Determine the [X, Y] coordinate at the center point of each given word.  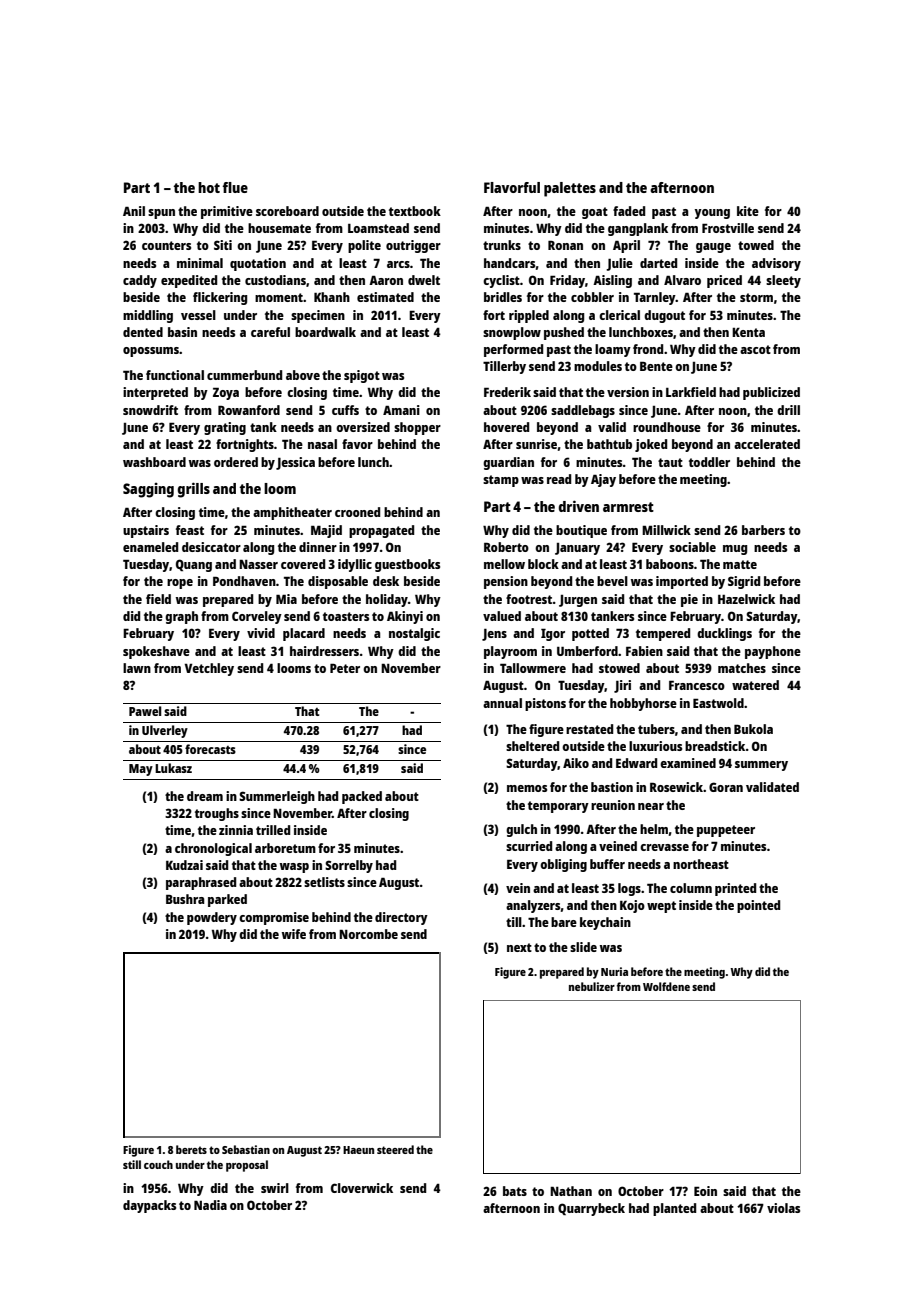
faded [629, 211]
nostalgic [414, 634]
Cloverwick [362, 1188]
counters [166, 245]
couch [158, 1164]
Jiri [622, 686]
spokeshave [156, 652]
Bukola [753, 729]
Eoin [705, 1191]
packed [362, 797]
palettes [570, 189]
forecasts [210, 749]
